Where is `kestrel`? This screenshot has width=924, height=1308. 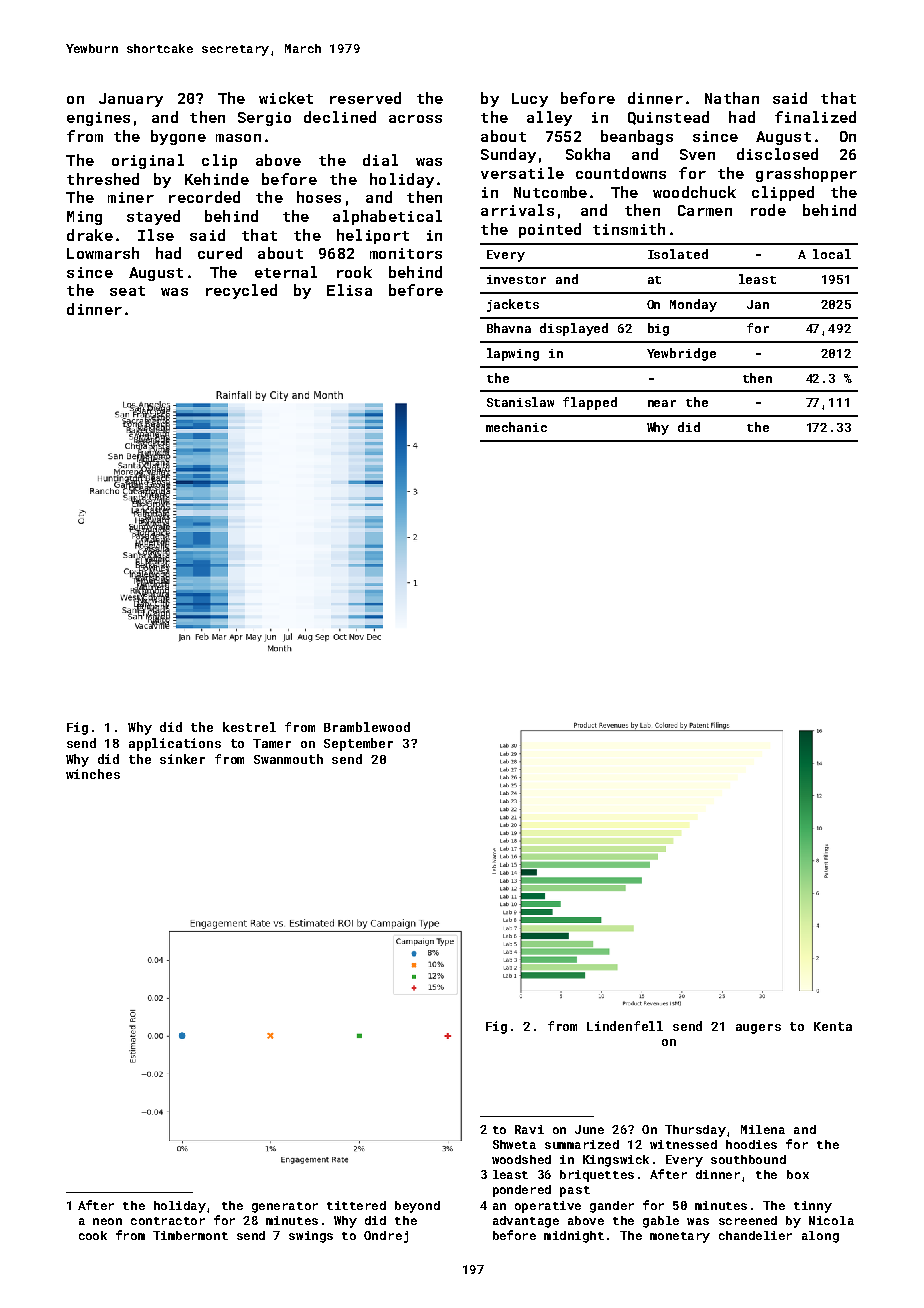 kestrel is located at coordinates (249, 727).
